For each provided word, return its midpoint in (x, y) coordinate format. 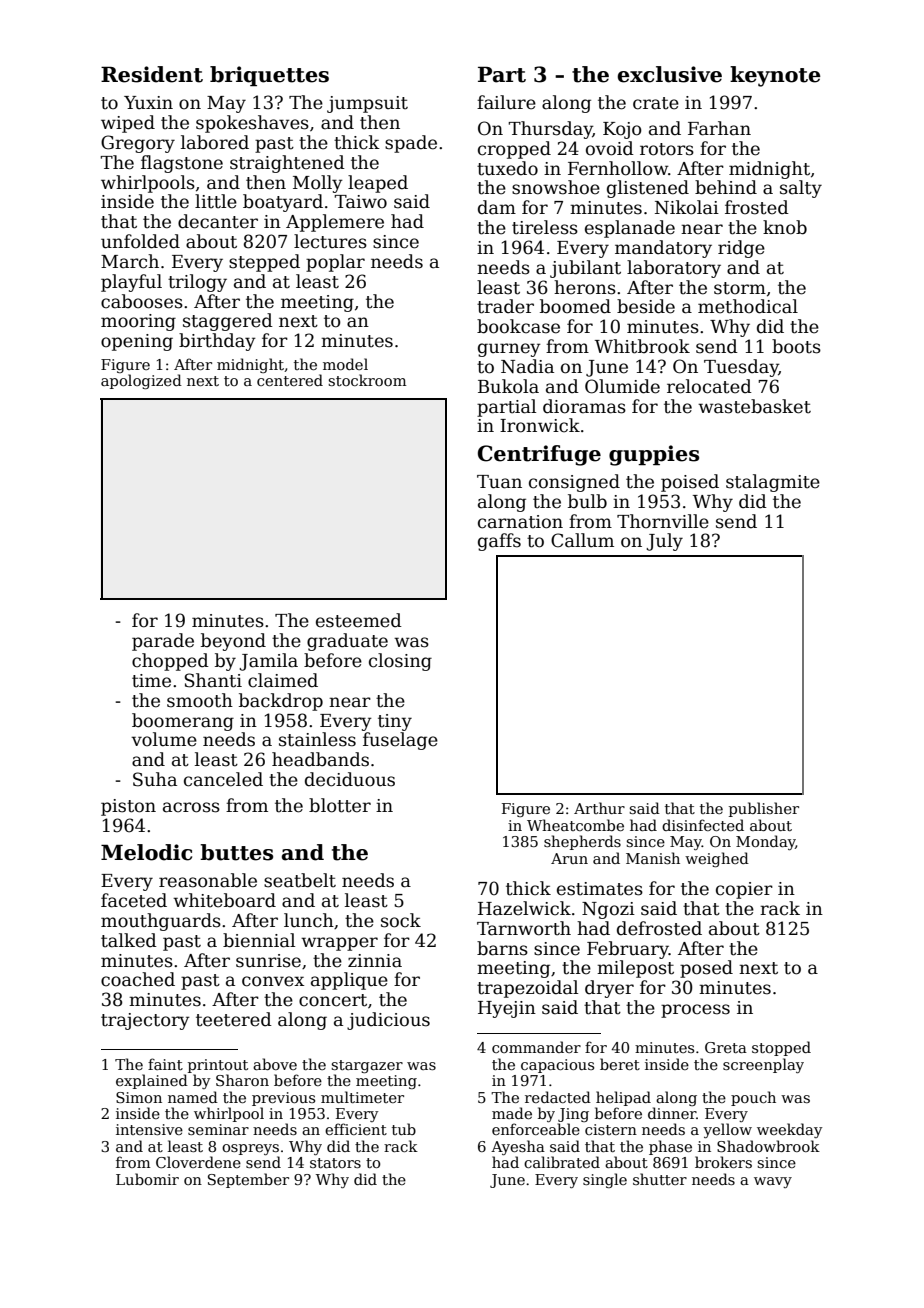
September (248, 1180)
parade (163, 642)
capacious (557, 1066)
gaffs (499, 542)
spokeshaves (252, 124)
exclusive (670, 74)
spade (411, 144)
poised (690, 483)
